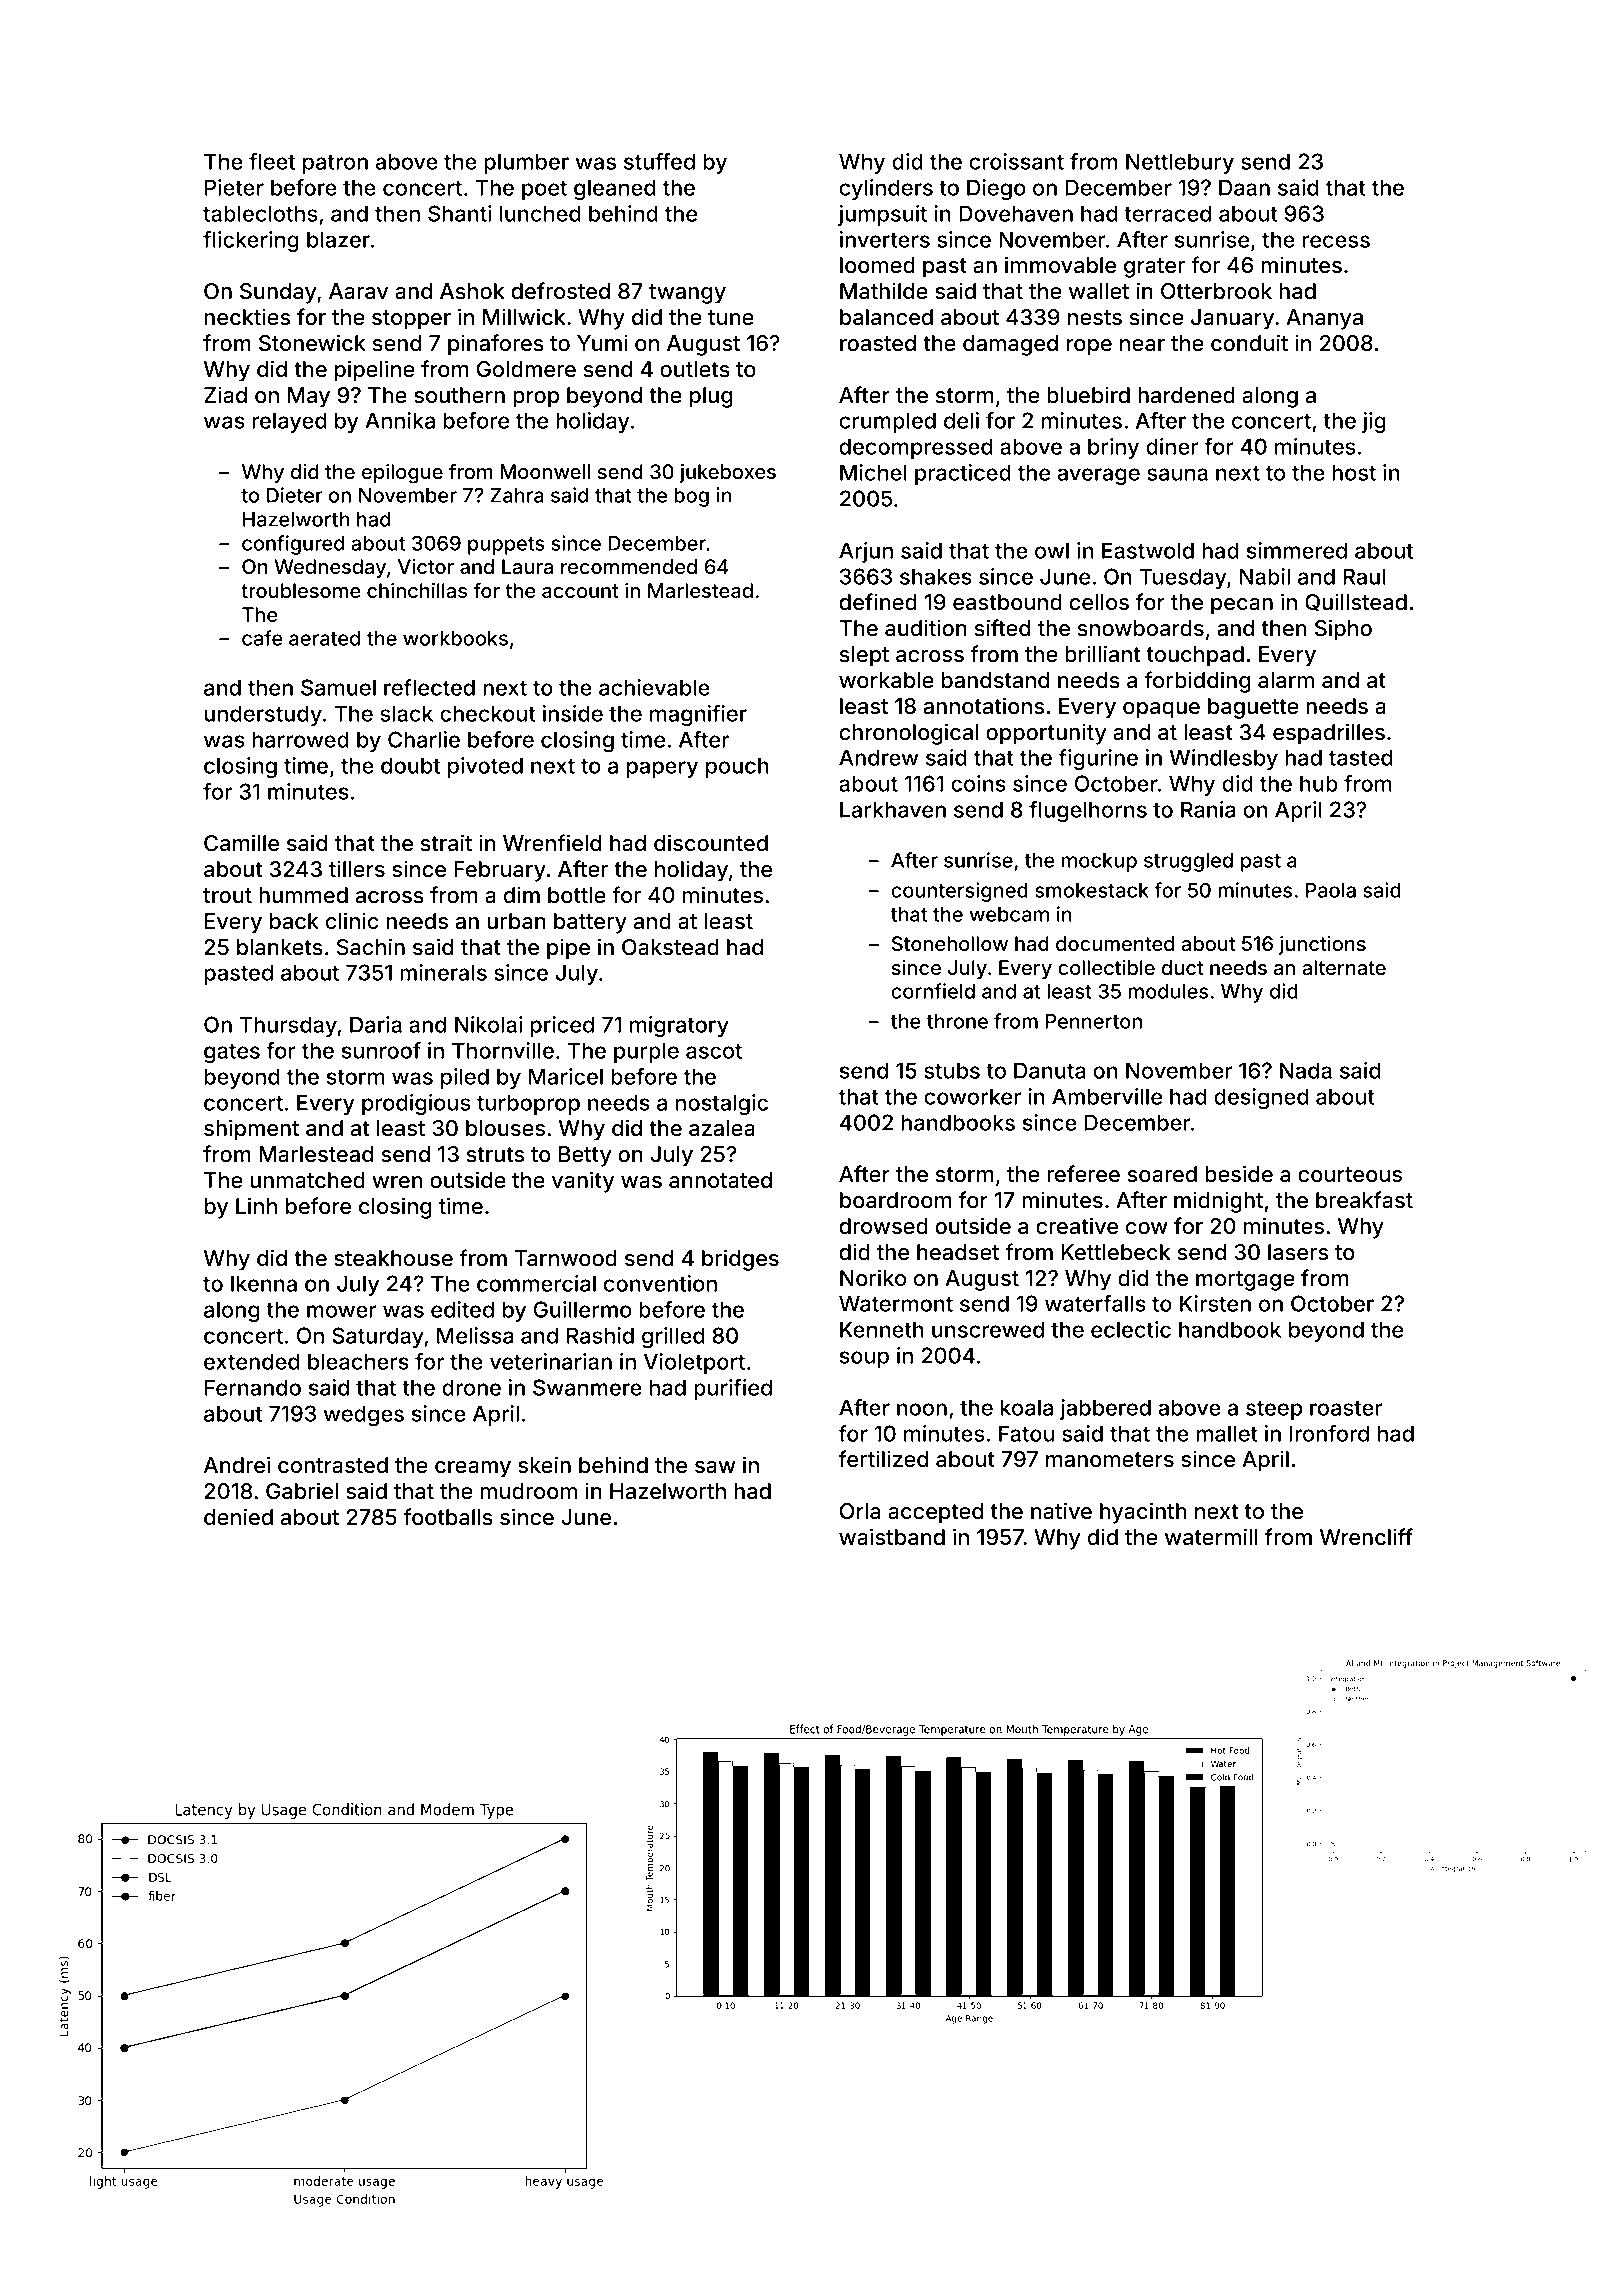 The width and height of the screenshot is (1620, 2292). What do you see at coordinates (1239, 1174) in the screenshot?
I see `beside` at bounding box center [1239, 1174].
